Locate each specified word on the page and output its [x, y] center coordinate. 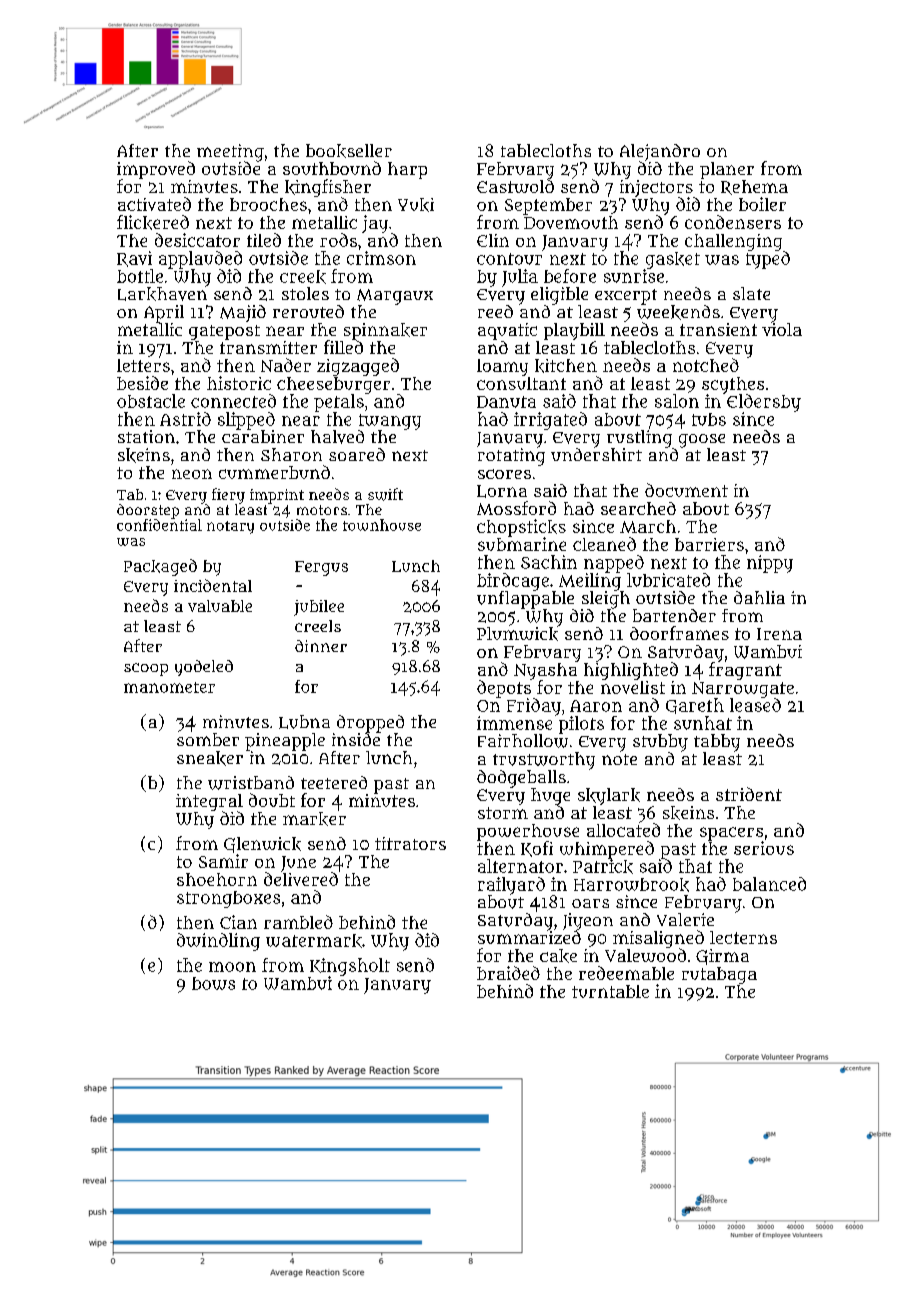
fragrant [745, 671]
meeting [230, 153]
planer [727, 170]
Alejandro [660, 152]
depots [504, 689]
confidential [159, 525]
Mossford [516, 508]
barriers [709, 544]
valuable [220, 606]
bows [213, 983]
